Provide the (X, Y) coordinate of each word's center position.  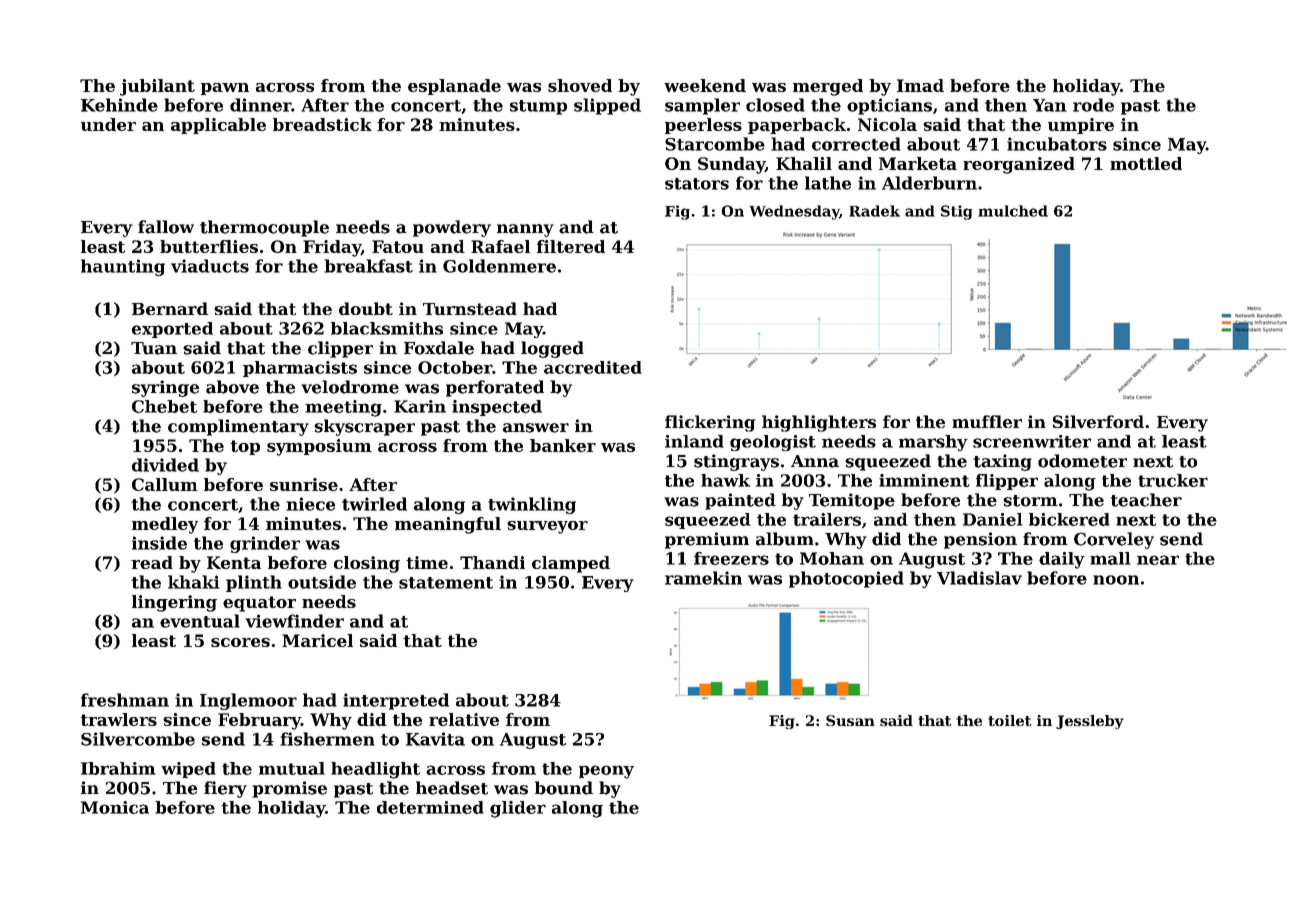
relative (464, 719)
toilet (1010, 720)
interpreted (396, 701)
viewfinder (294, 621)
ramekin (703, 578)
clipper (340, 349)
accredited (593, 367)
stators (697, 184)
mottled (1146, 163)
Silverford (1098, 421)
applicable (218, 126)
